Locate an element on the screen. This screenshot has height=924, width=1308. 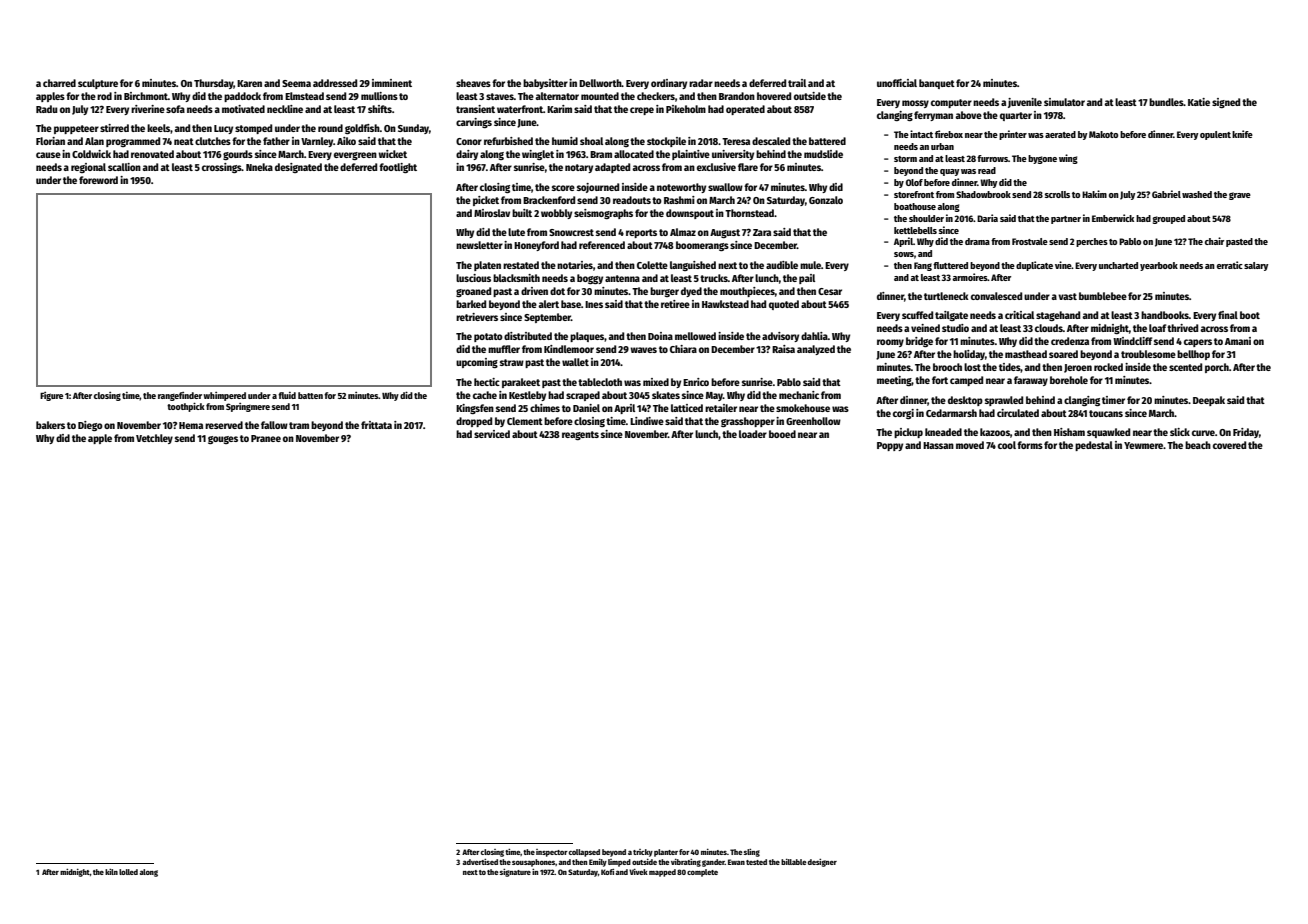
Thornstead is located at coordinates (749, 213).
